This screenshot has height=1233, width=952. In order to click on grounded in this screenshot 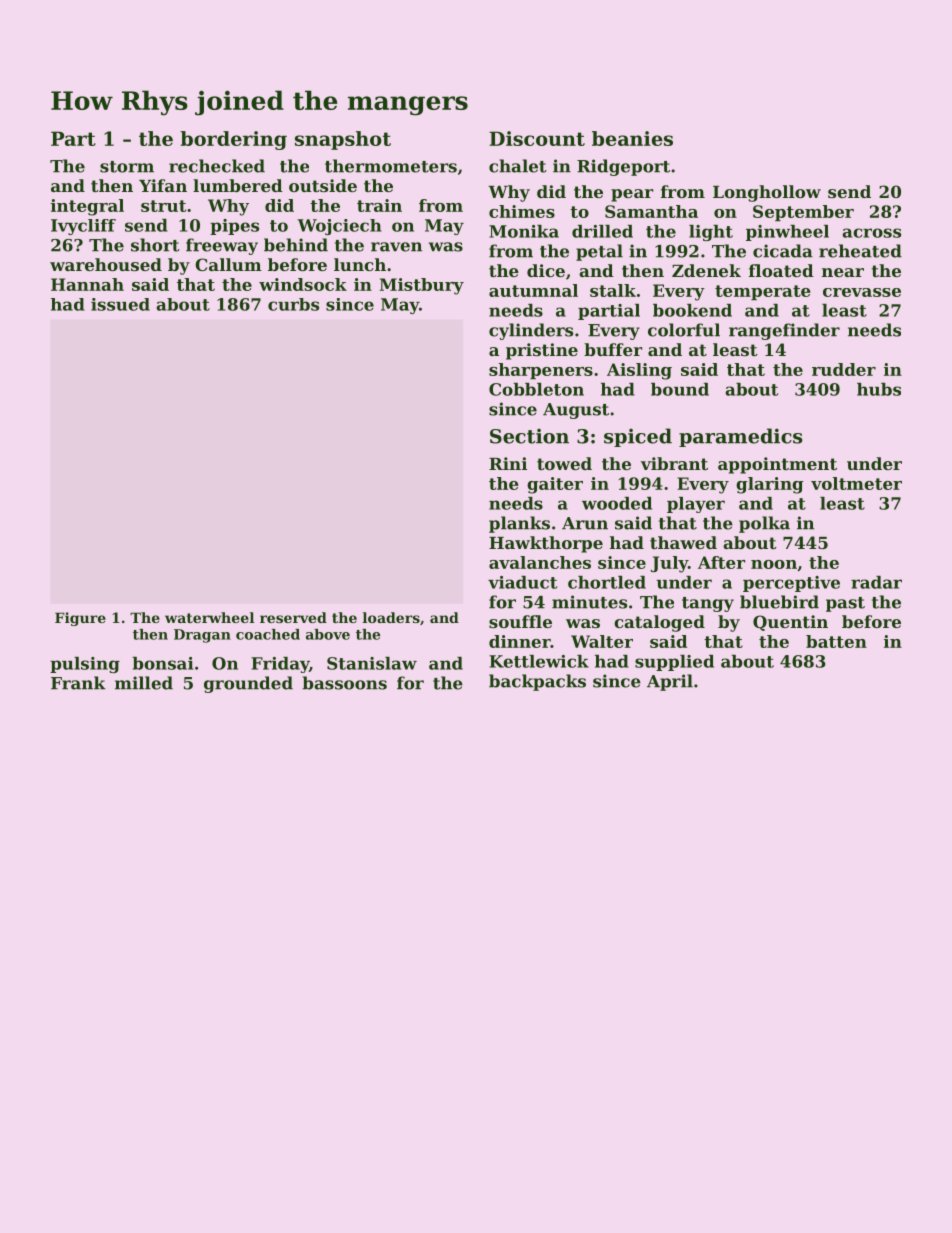, I will do `click(248, 684)`.
